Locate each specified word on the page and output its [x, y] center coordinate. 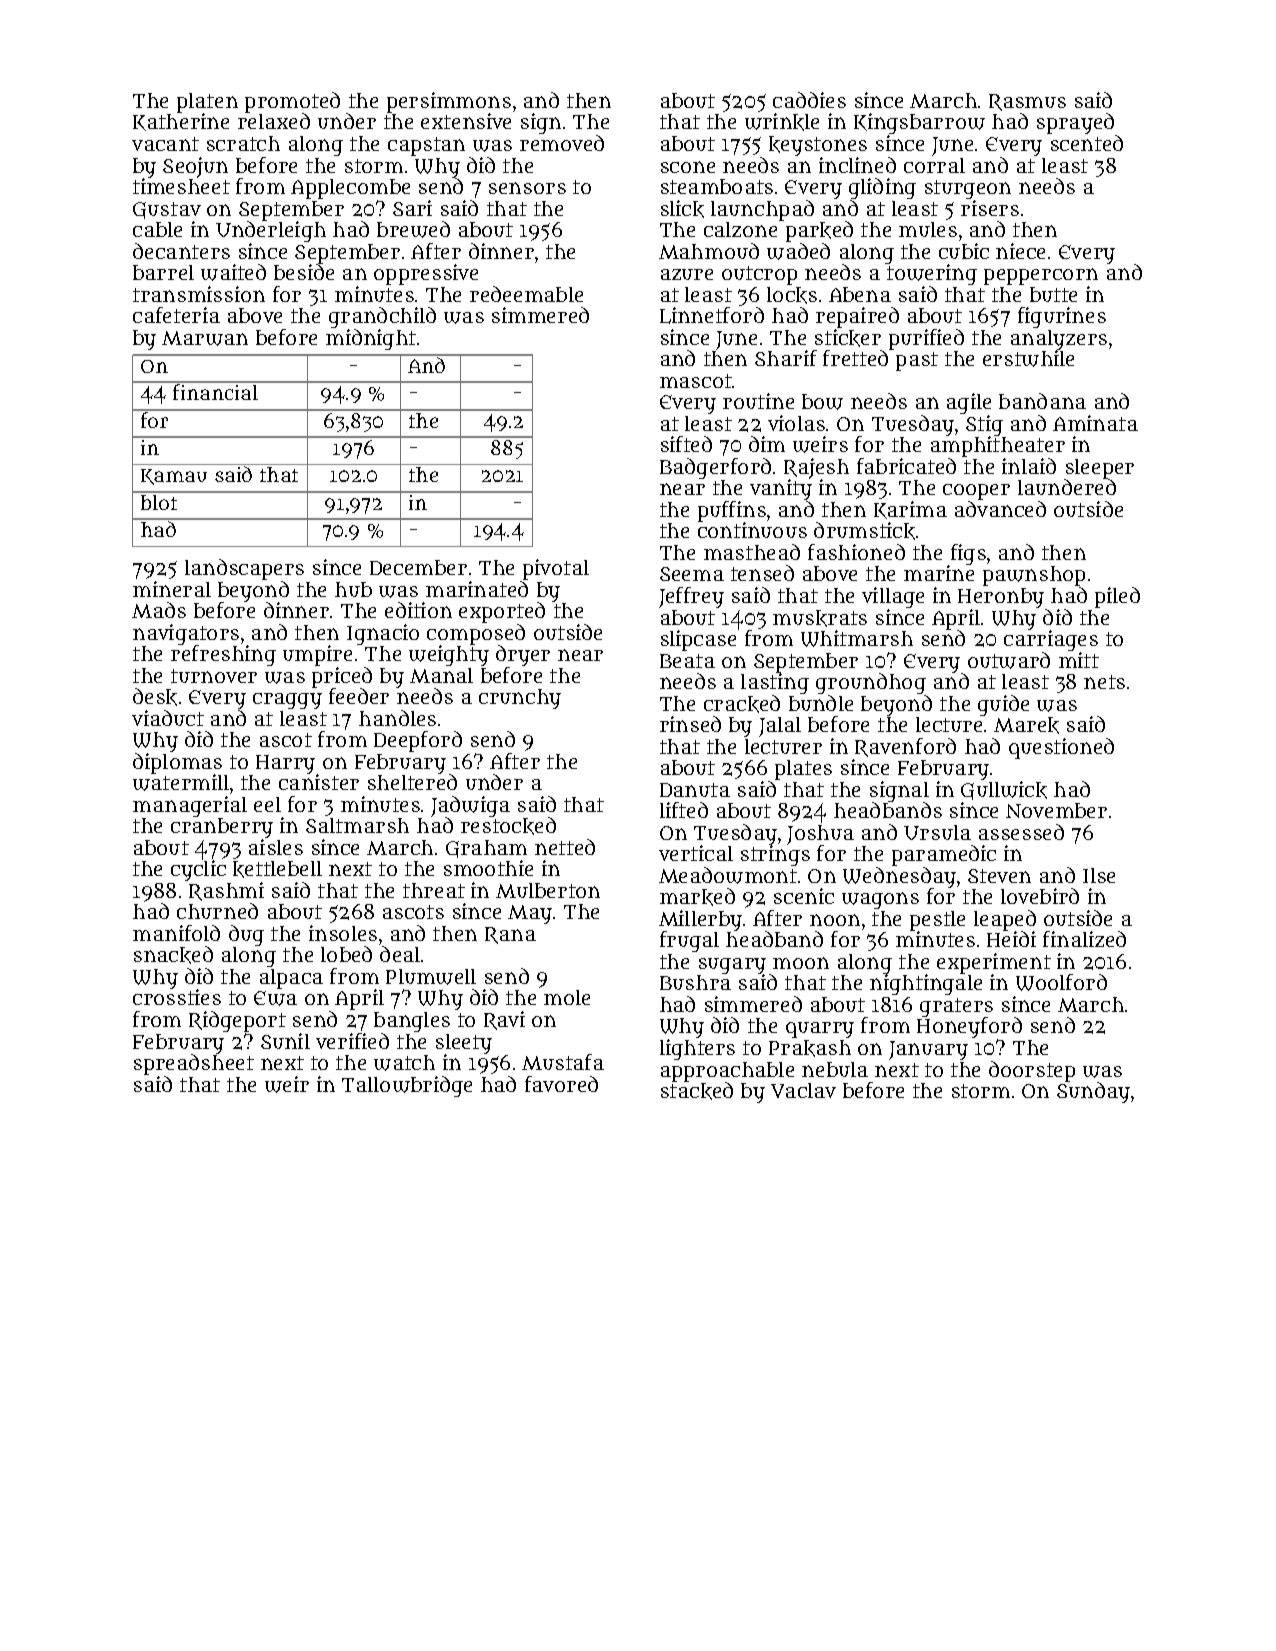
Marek [1026, 725]
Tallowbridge [407, 1086]
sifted [686, 444]
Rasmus [1027, 102]
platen [207, 103]
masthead [752, 552]
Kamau [174, 477]
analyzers [1059, 340]
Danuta [695, 790]
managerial [190, 806]
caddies [809, 100]
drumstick [864, 531]
